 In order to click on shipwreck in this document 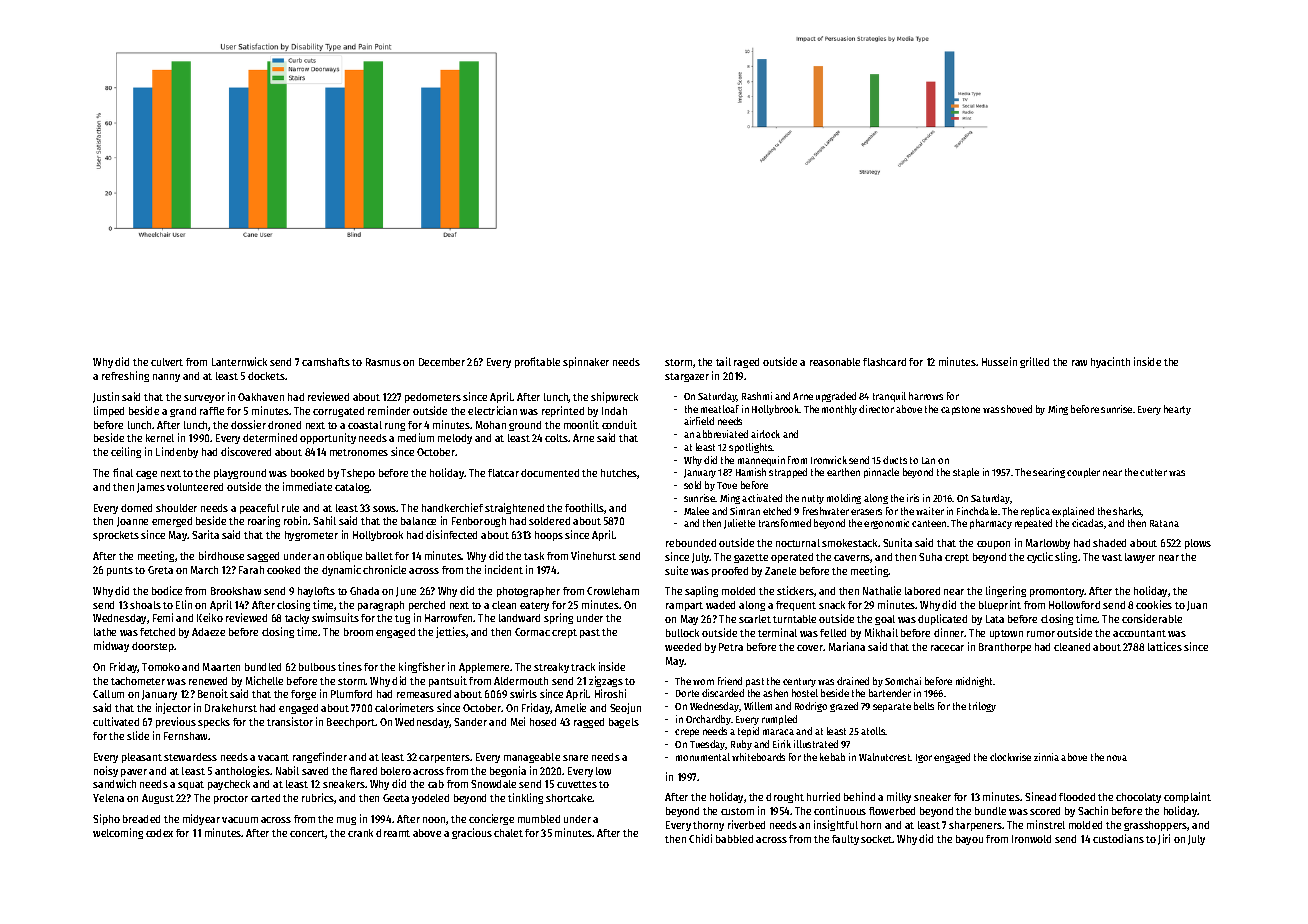, I will do `click(614, 397)`.
